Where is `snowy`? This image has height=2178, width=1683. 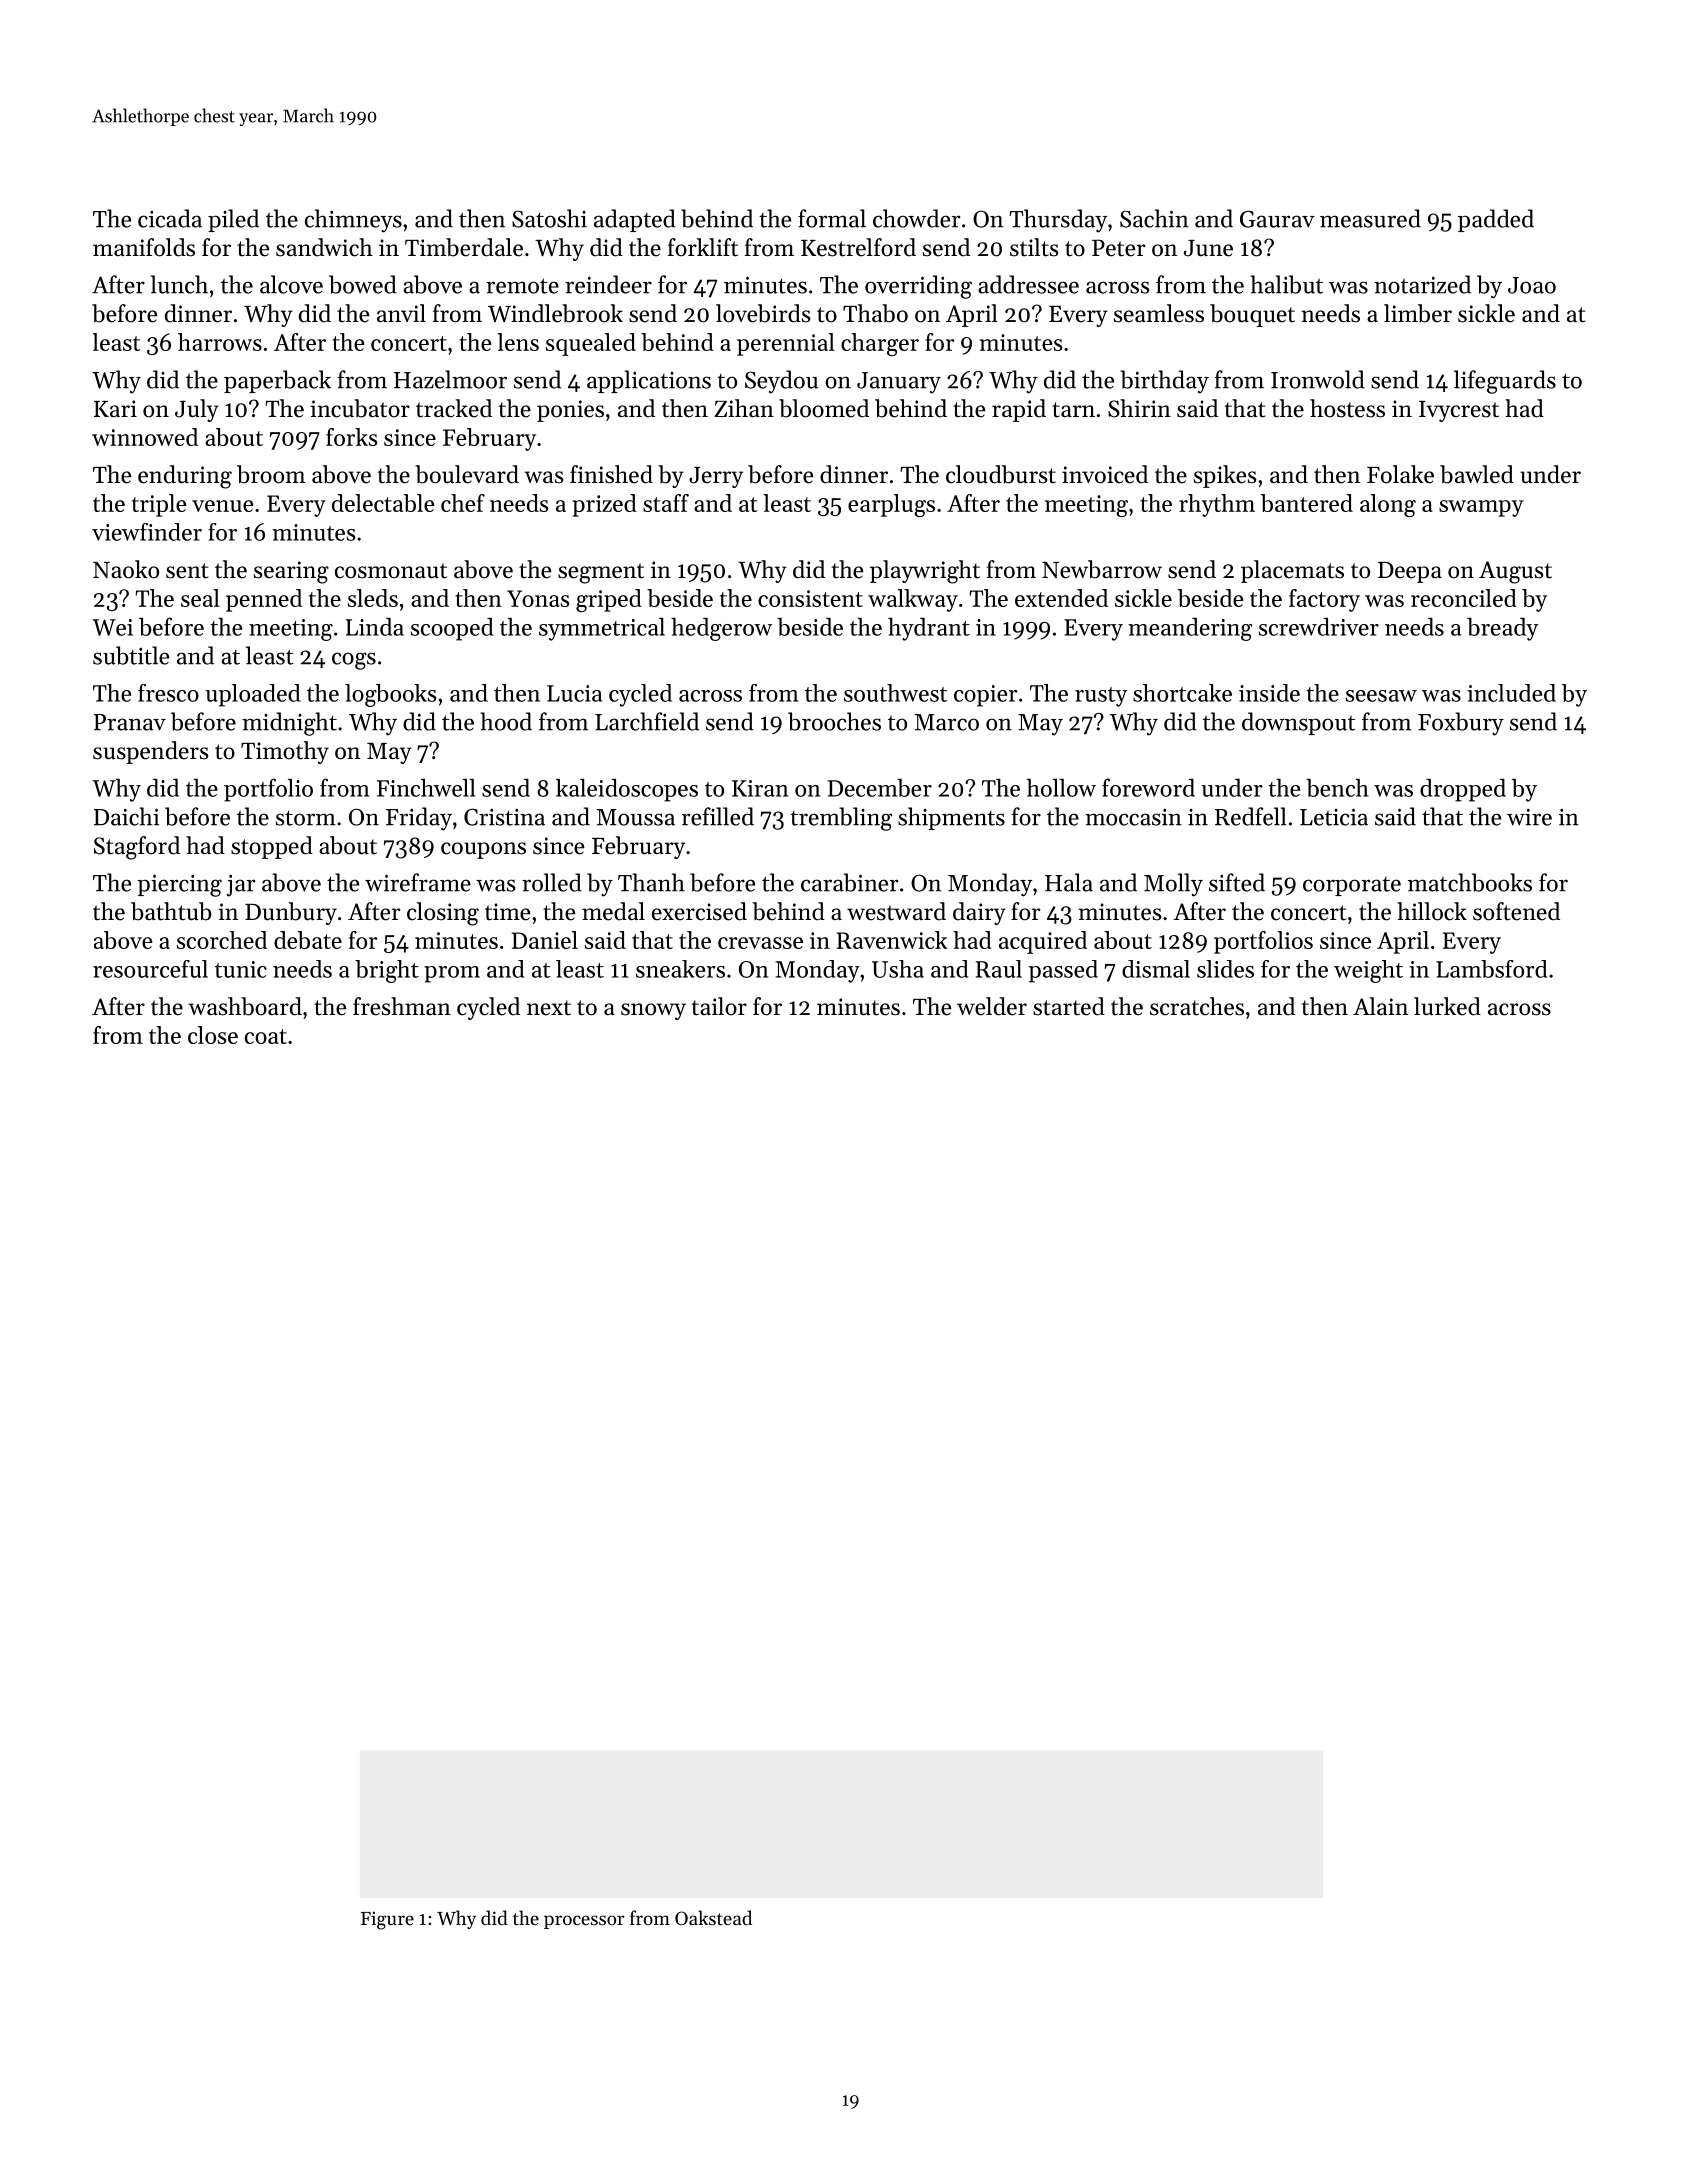 snowy is located at coordinates (653, 1011).
